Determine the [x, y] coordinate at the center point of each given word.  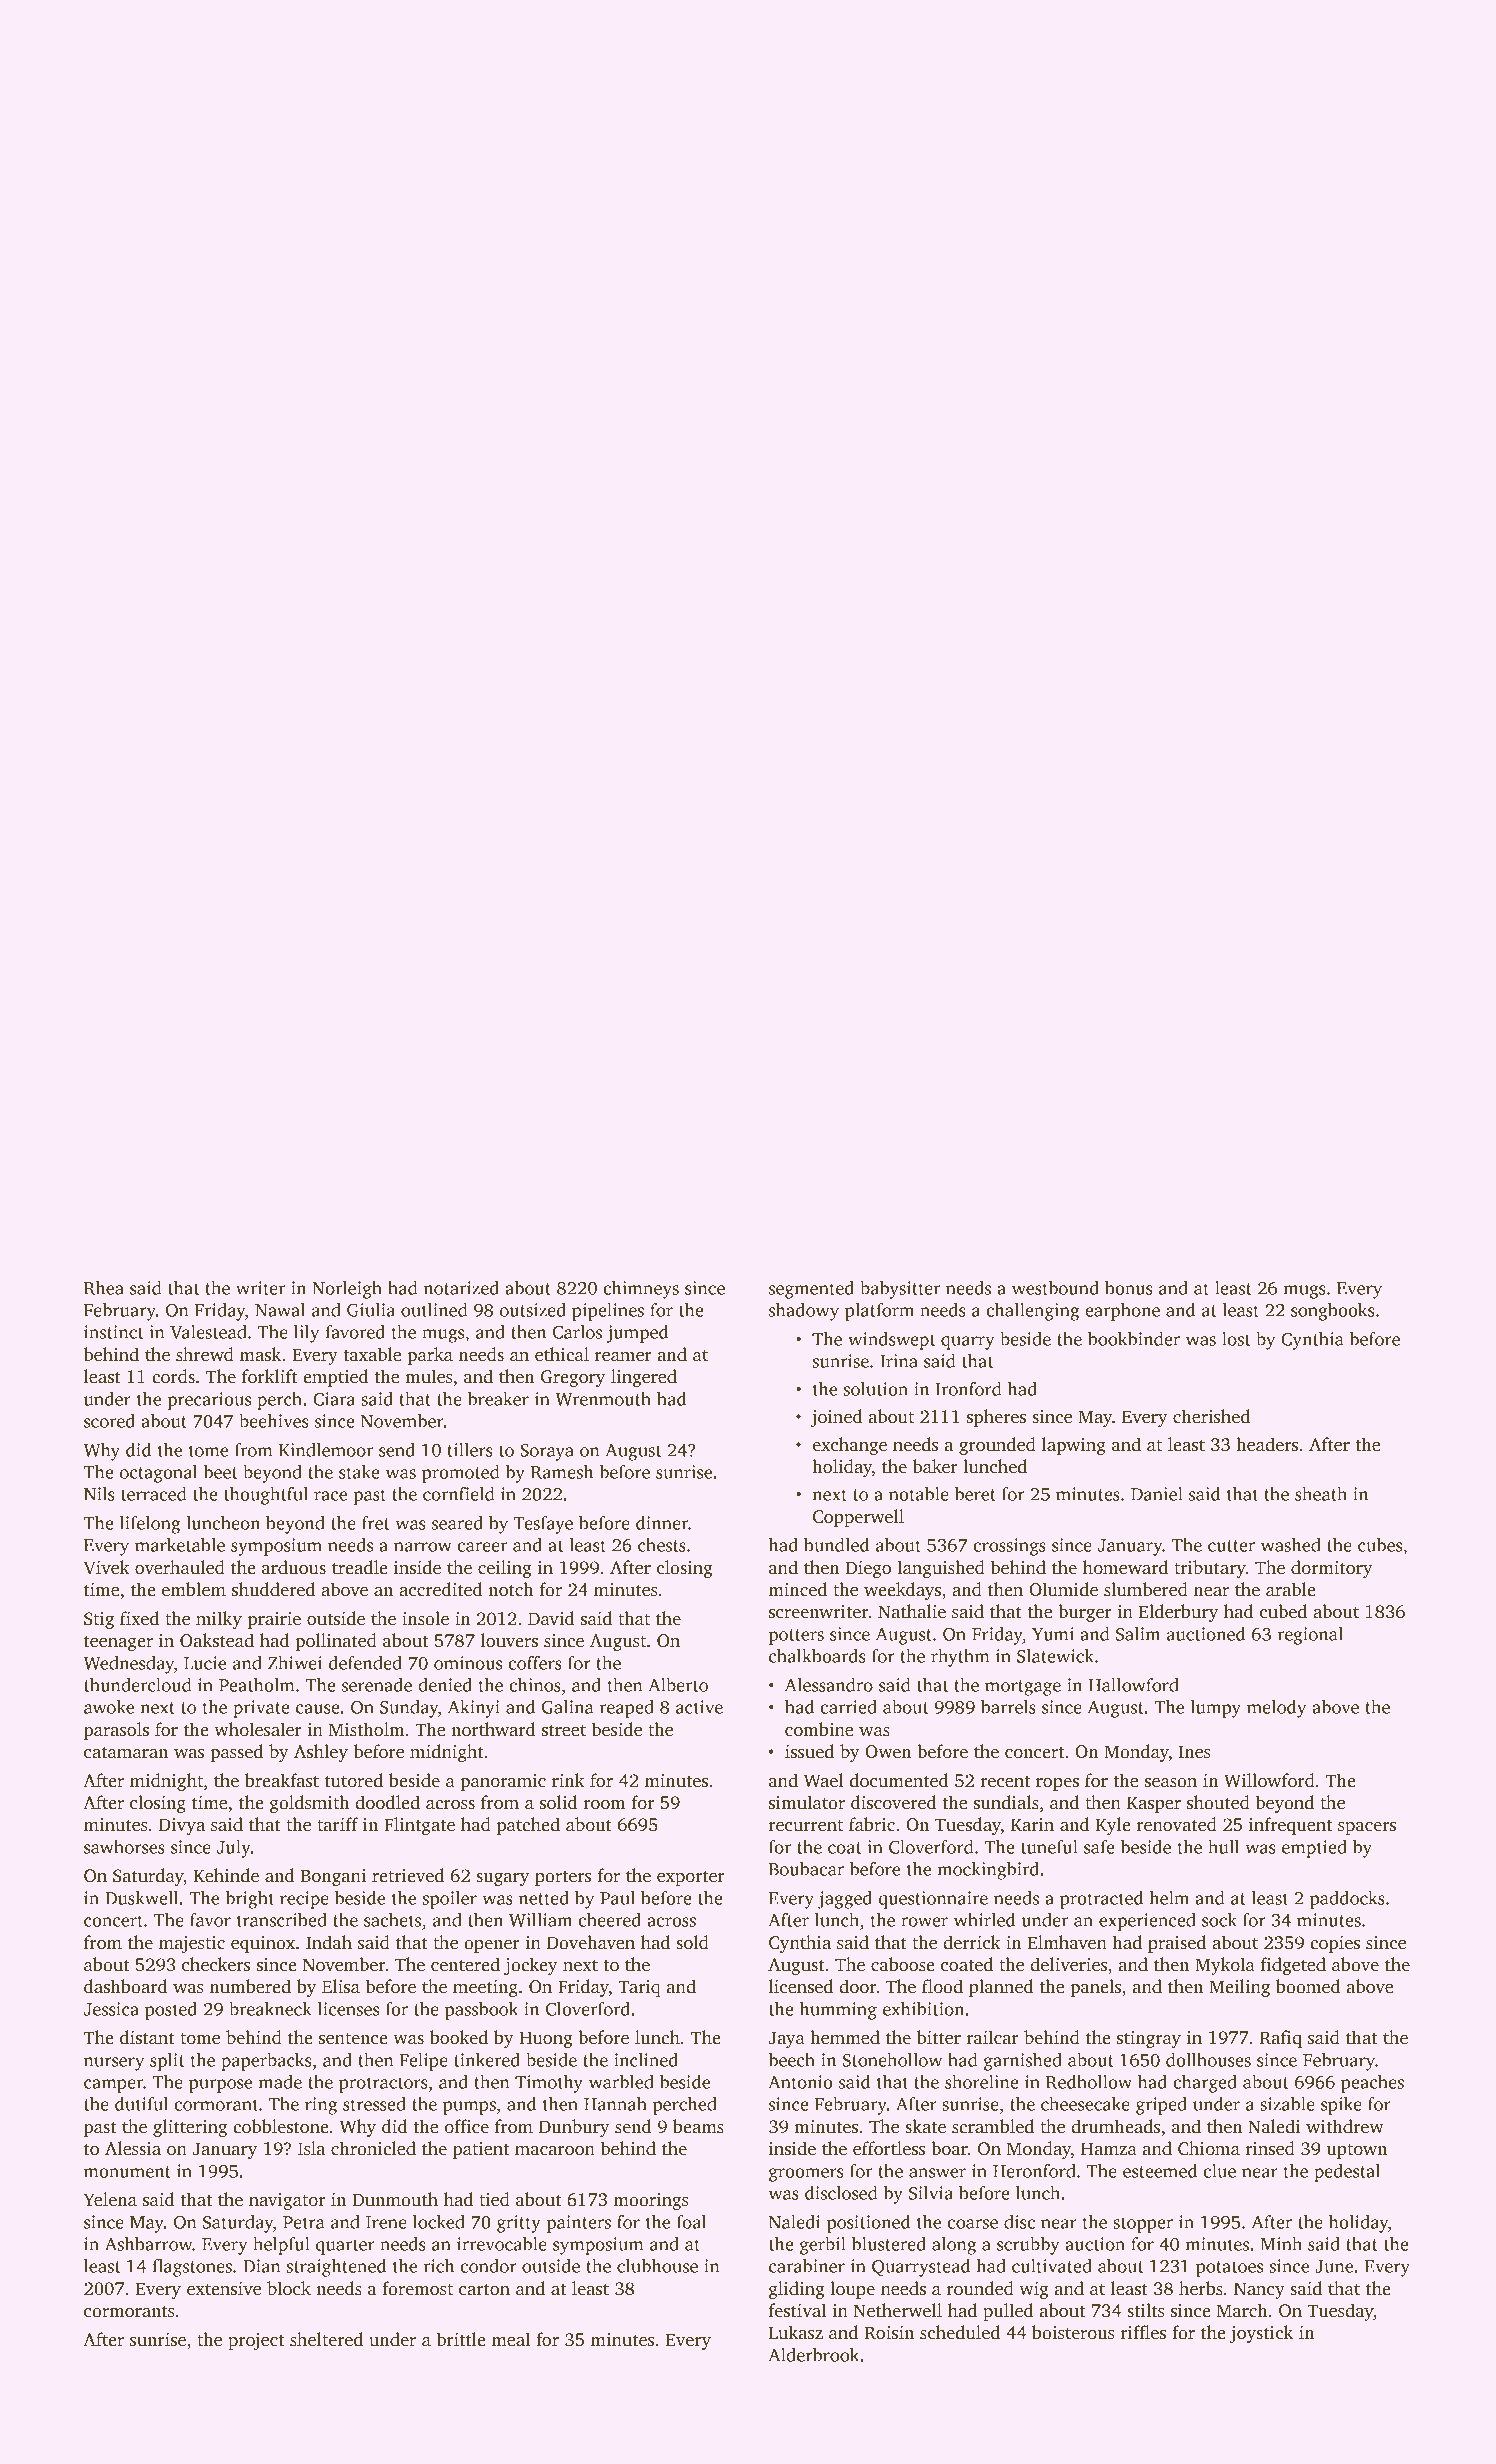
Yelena [110, 2199]
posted [171, 2011]
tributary [1210, 1569]
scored [109, 1421]
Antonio [800, 2082]
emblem [194, 1589]
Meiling [1239, 1988]
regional [1310, 1636]
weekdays [902, 1591]
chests [662, 1545]
